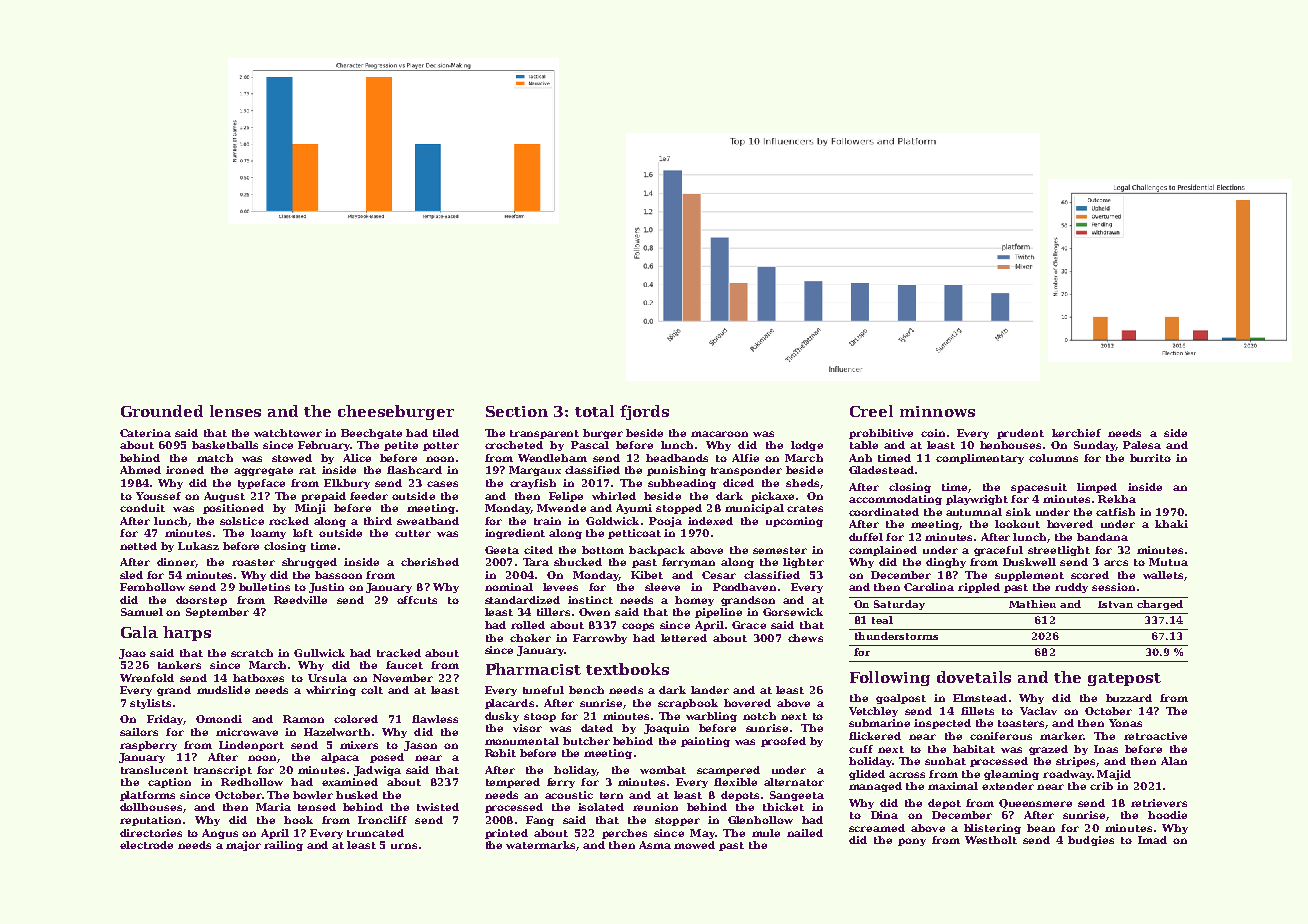  What do you see at coordinates (805, 638) in the image?
I see `chews` at bounding box center [805, 638].
